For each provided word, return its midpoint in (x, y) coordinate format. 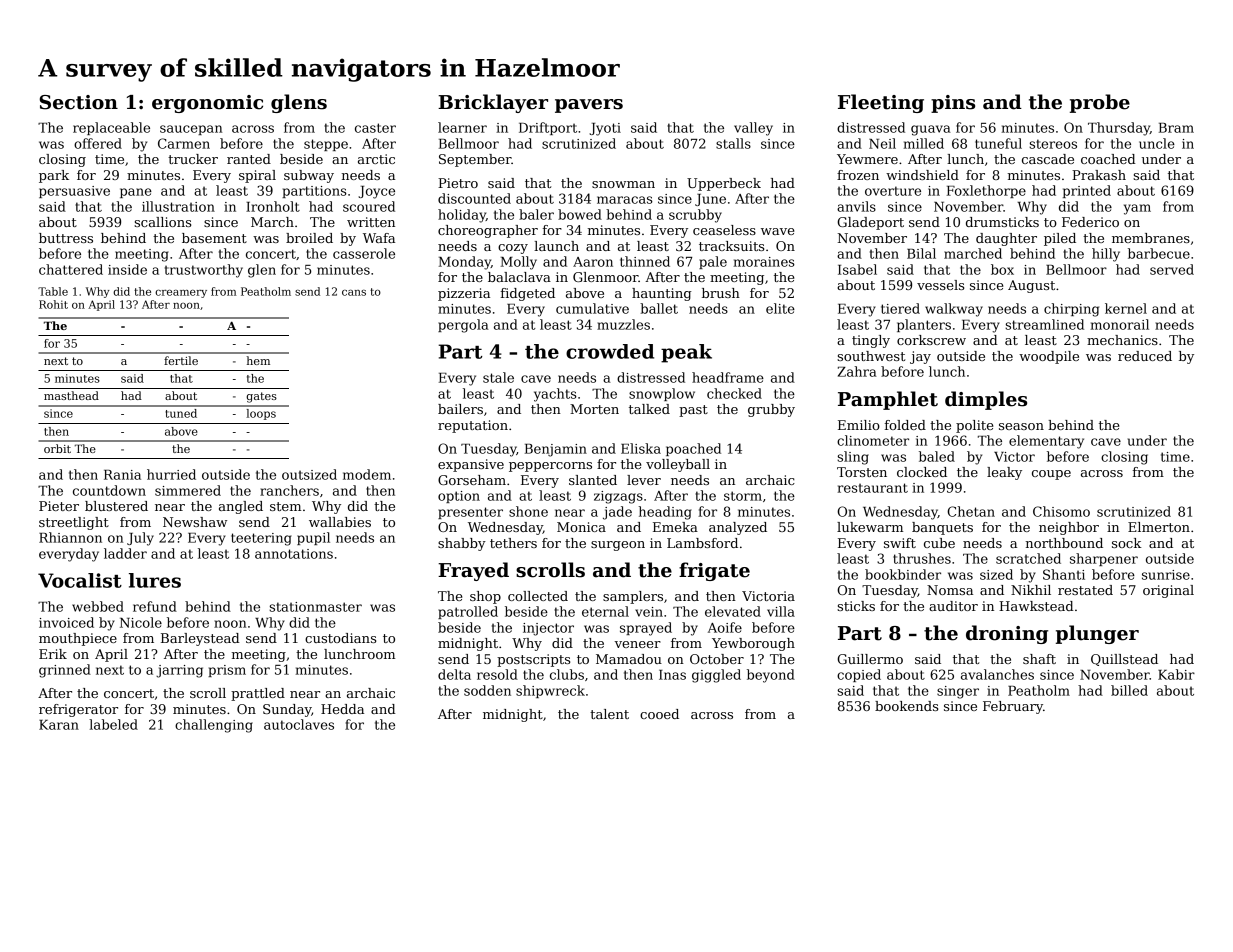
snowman (623, 184)
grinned (65, 671)
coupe (1051, 475)
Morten (594, 409)
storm (743, 496)
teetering (261, 539)
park (54, 176)
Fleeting (881, 103)
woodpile (1049, 357)
